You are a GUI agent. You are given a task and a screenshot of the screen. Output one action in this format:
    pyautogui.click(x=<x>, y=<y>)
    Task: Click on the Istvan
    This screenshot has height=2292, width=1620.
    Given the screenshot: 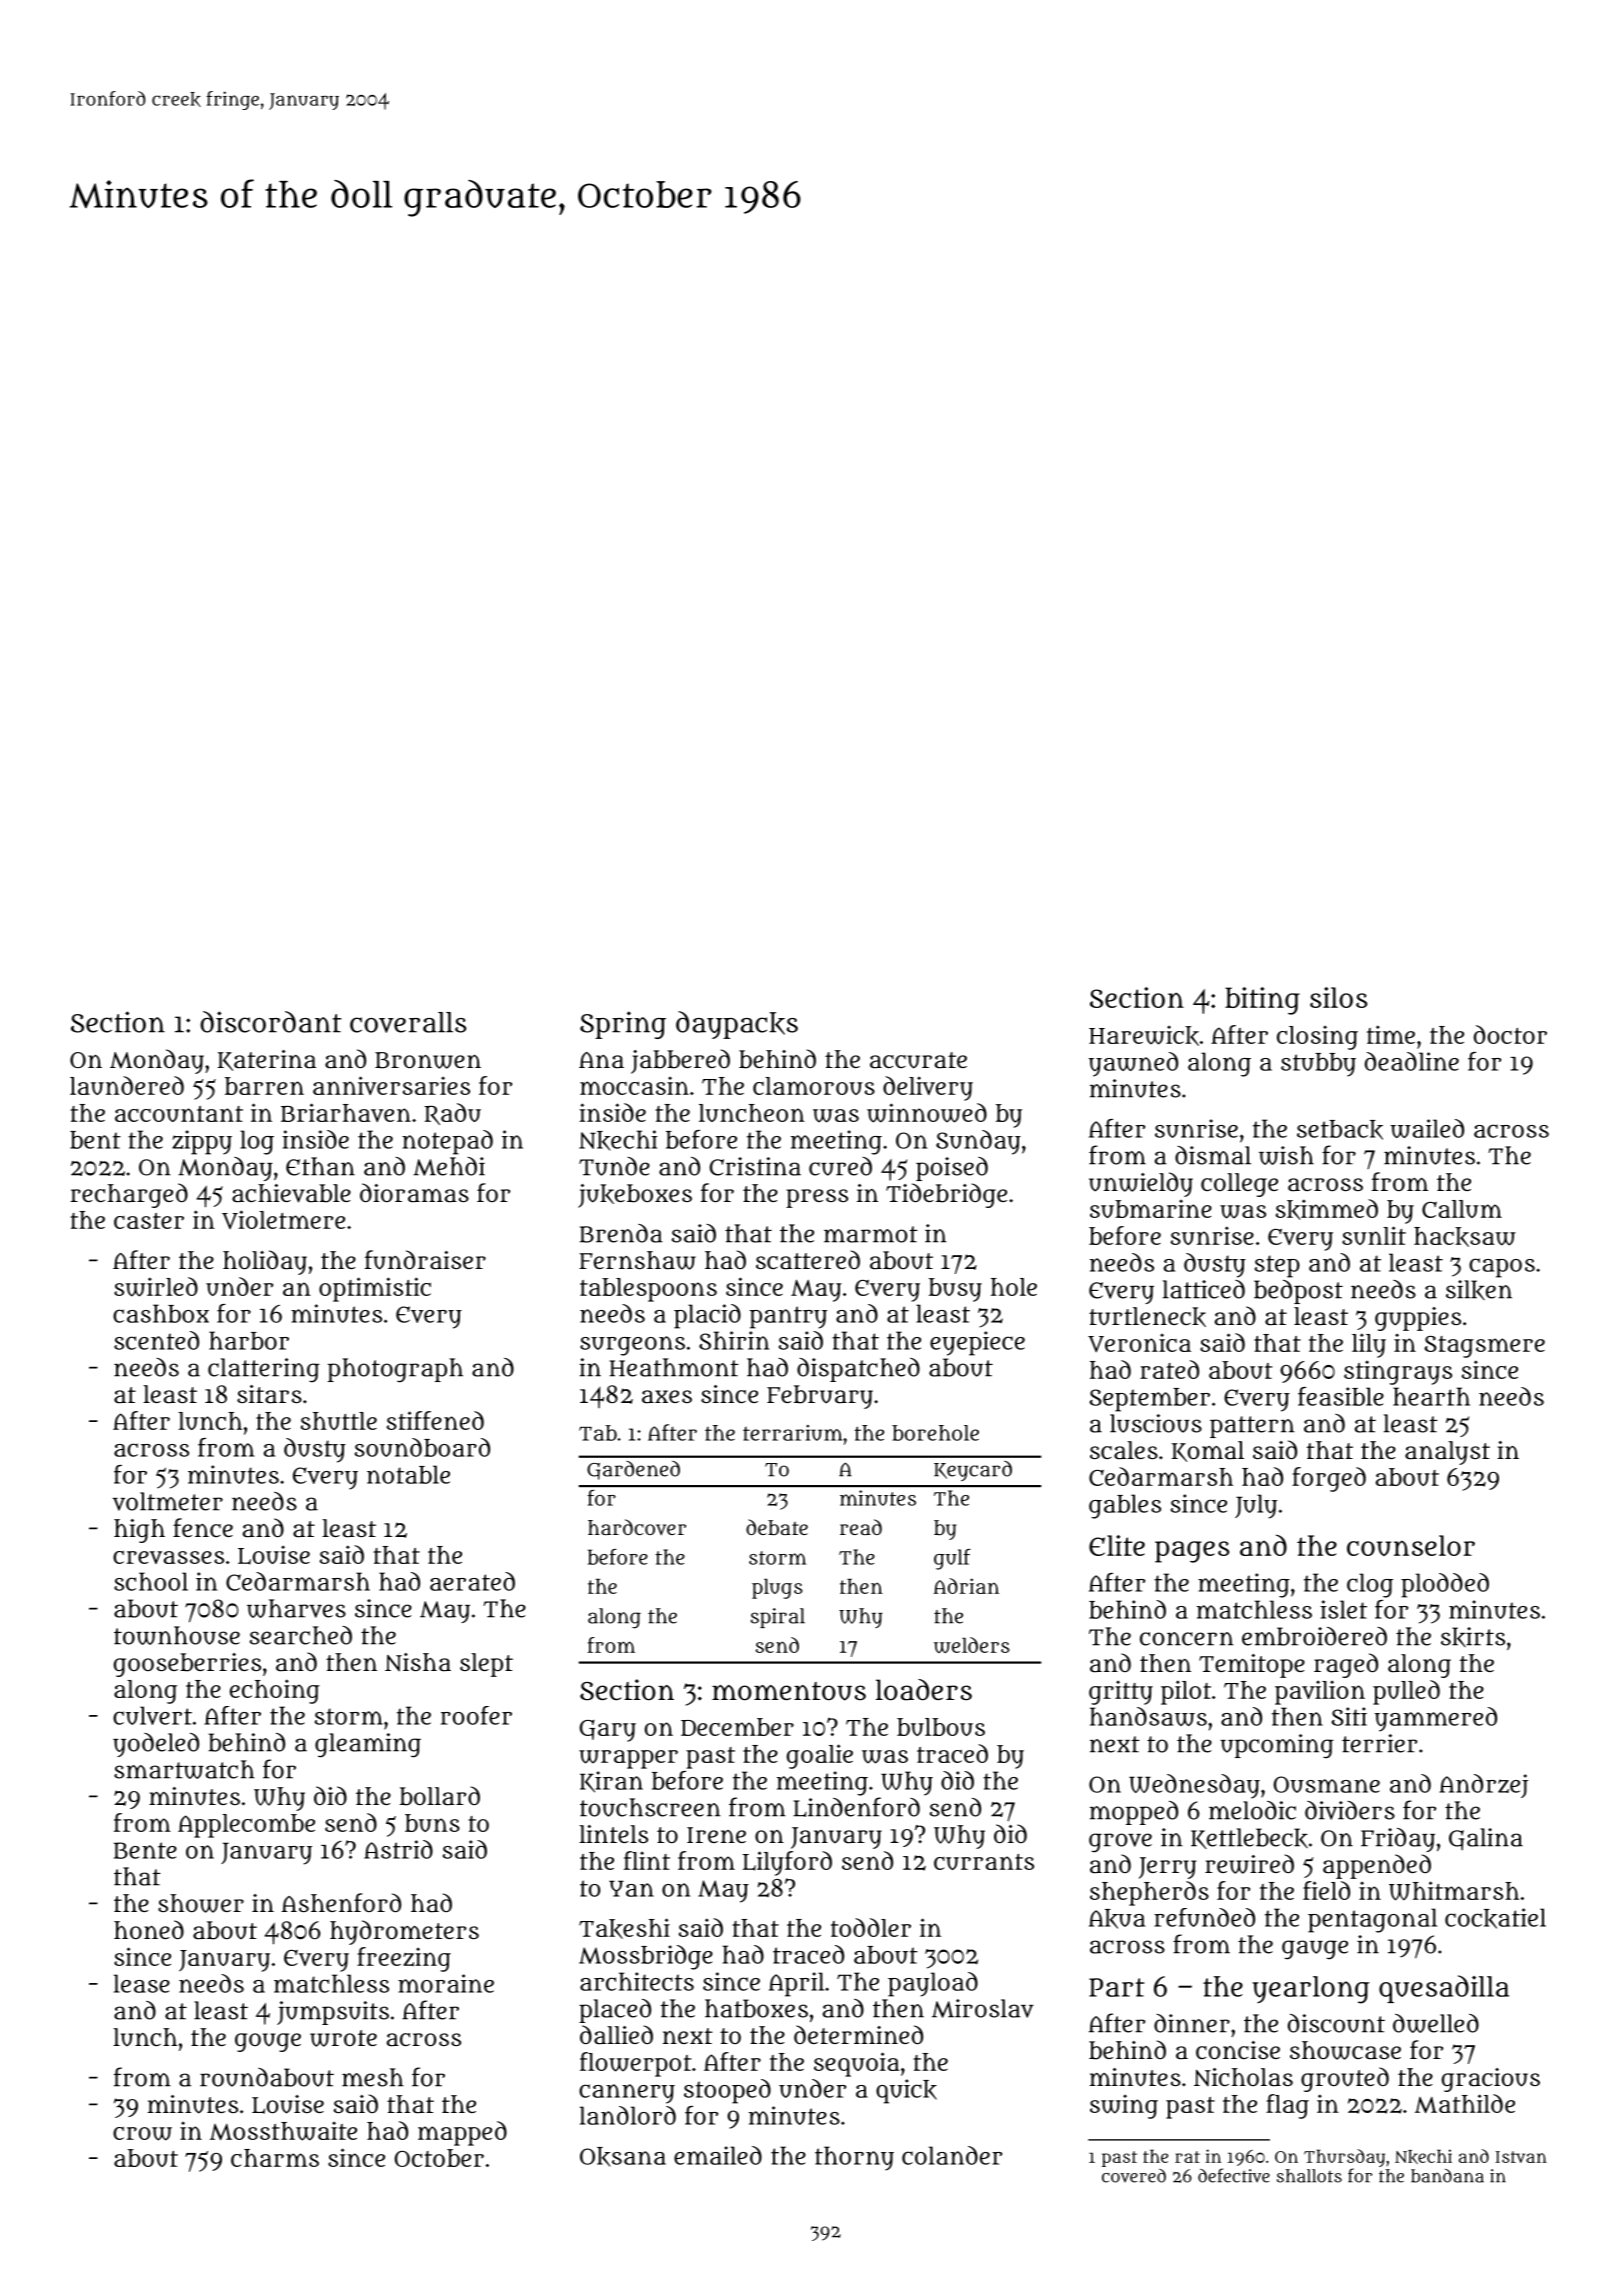 What is the action you would take?
    pyautogui.click(x=1521, y=2157)
